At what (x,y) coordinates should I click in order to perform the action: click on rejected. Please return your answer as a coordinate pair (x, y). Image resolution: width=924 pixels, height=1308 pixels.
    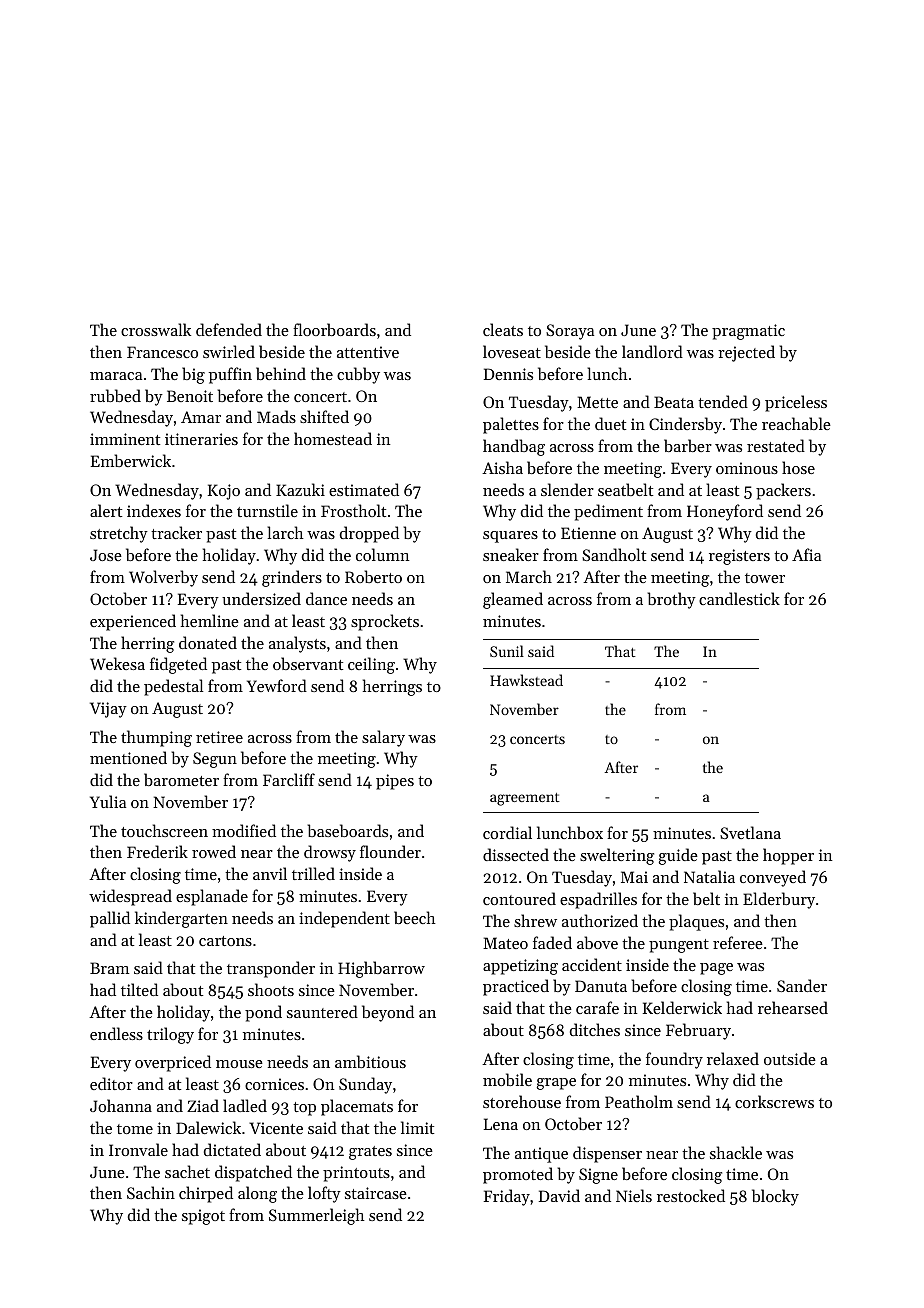
    Looking at the image, I should click on (746, 353).
